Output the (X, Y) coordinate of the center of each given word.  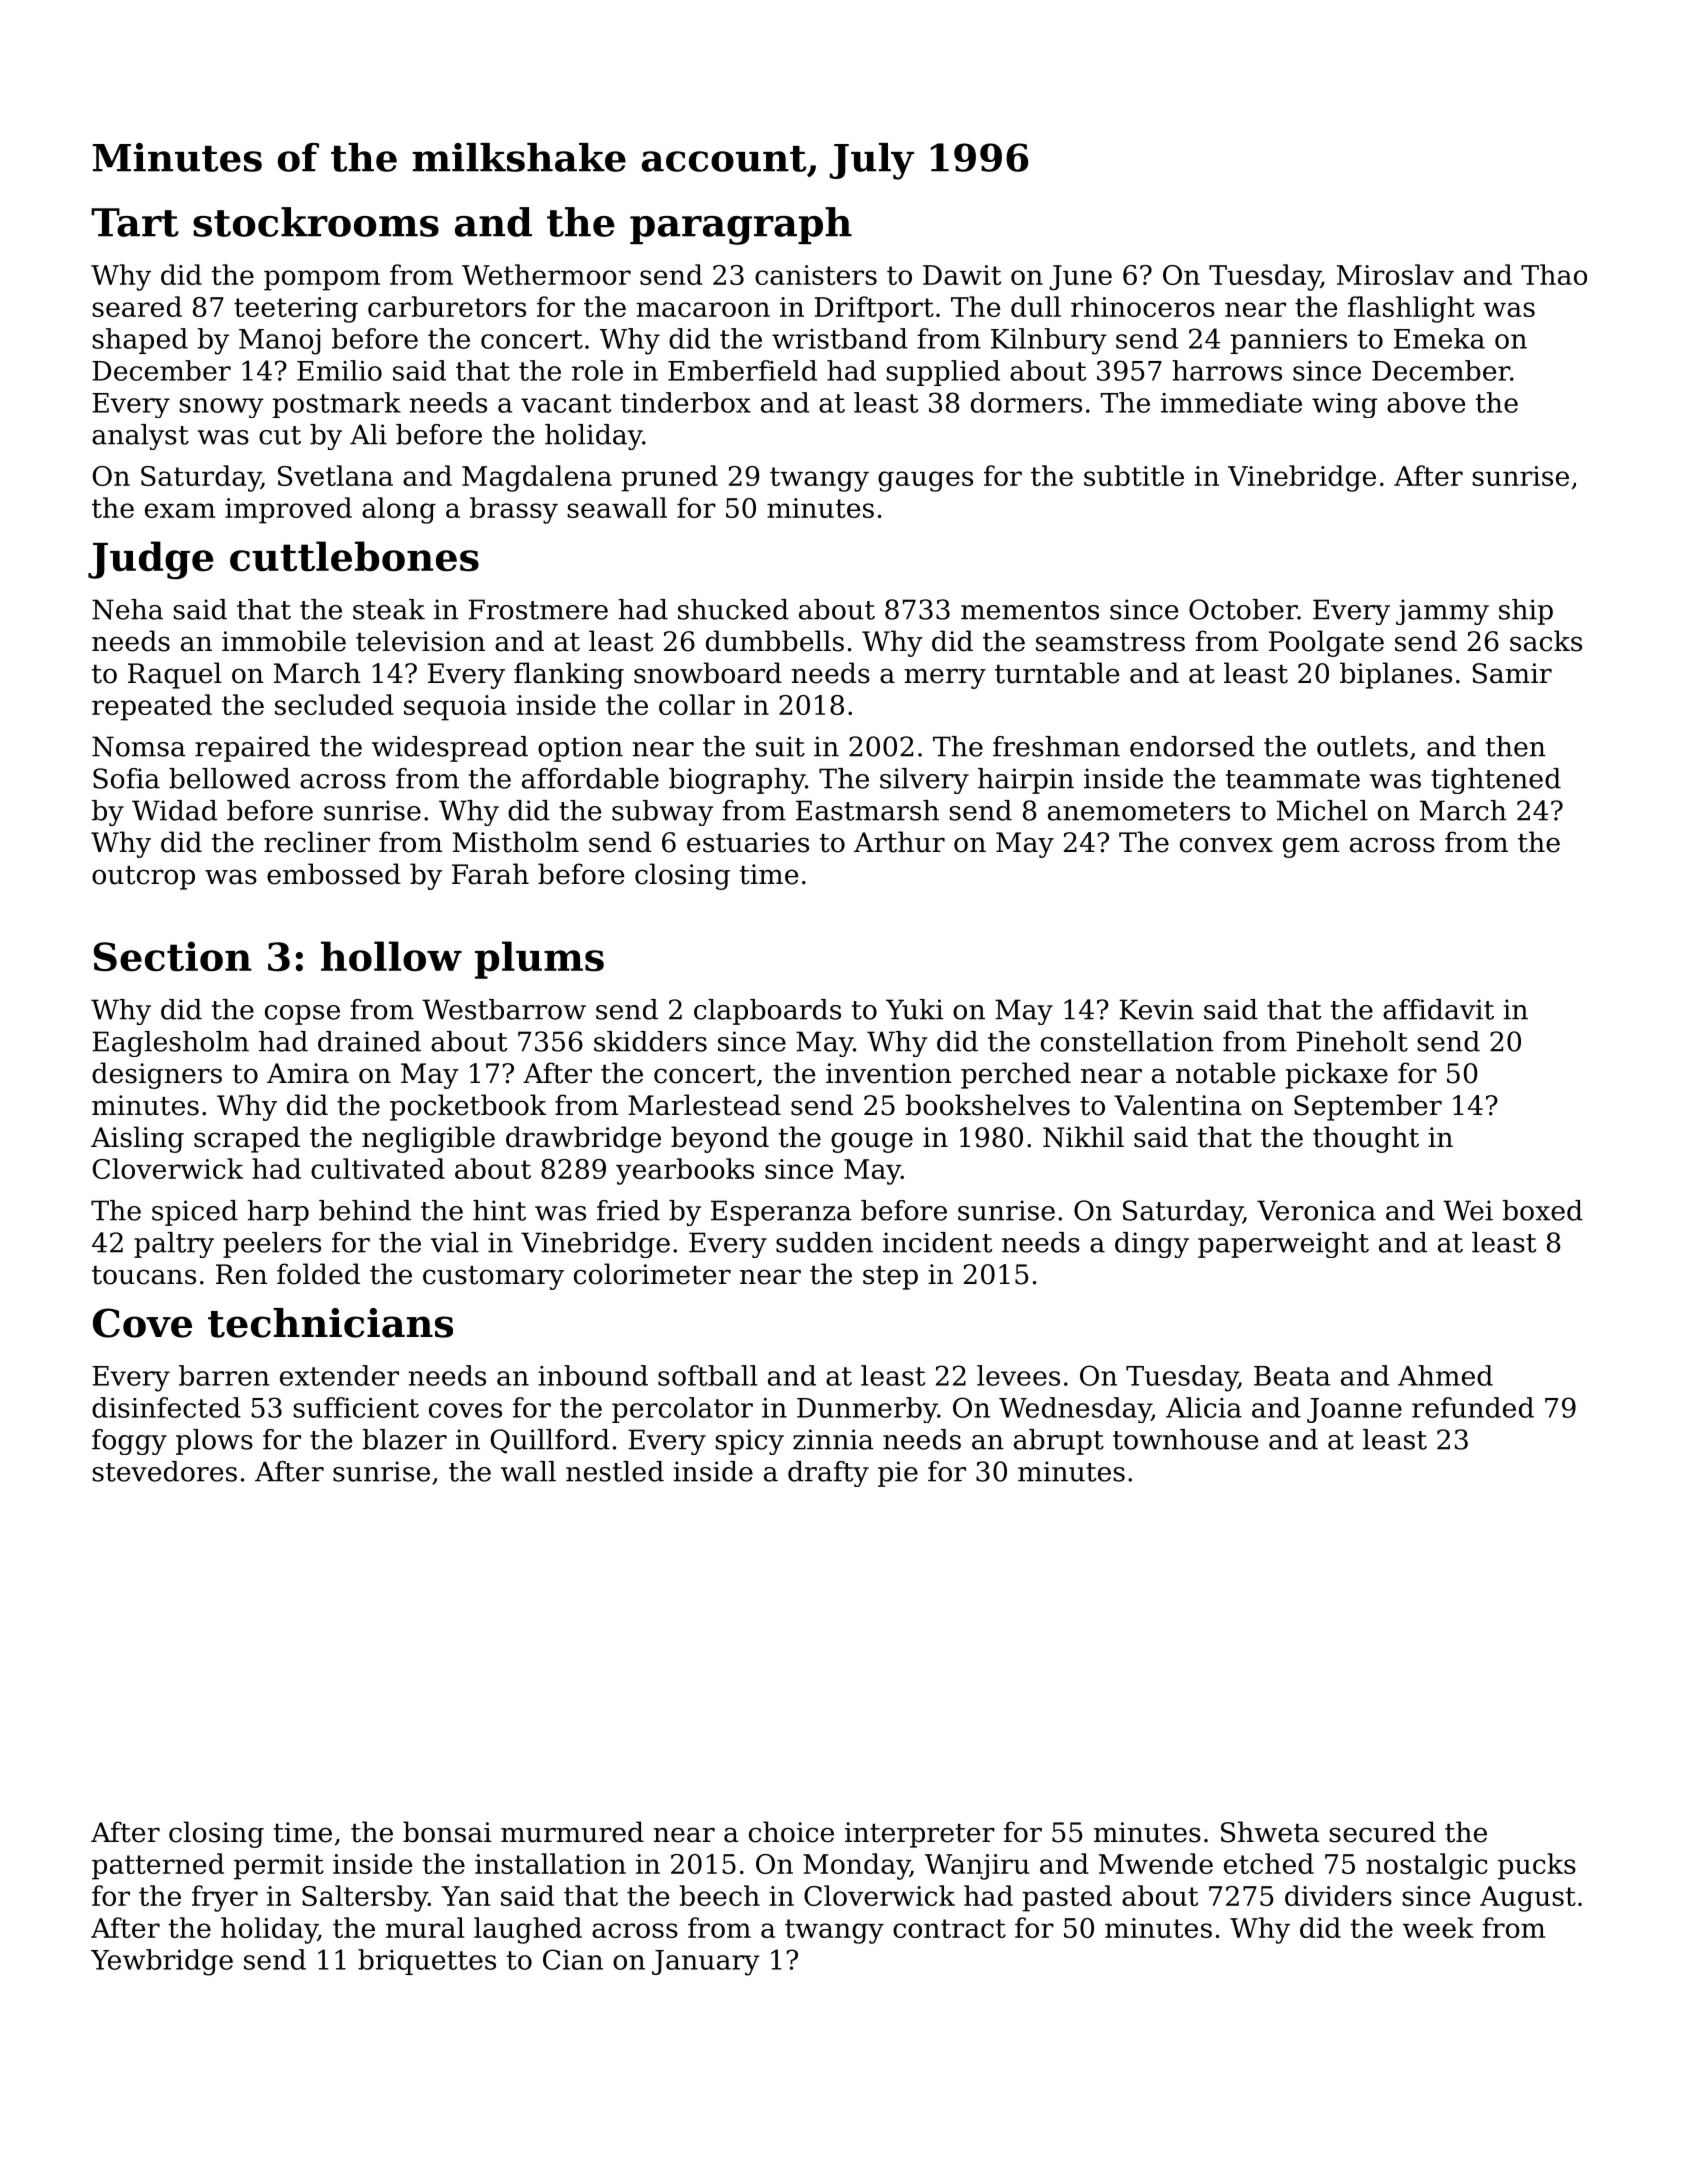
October (1243, 609)
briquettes (427, 1962)
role (597, 370)
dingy (1152, 1245)
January (706, 1963)
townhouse (1185, 1439)
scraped (247, 1139)
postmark (337, 405)
